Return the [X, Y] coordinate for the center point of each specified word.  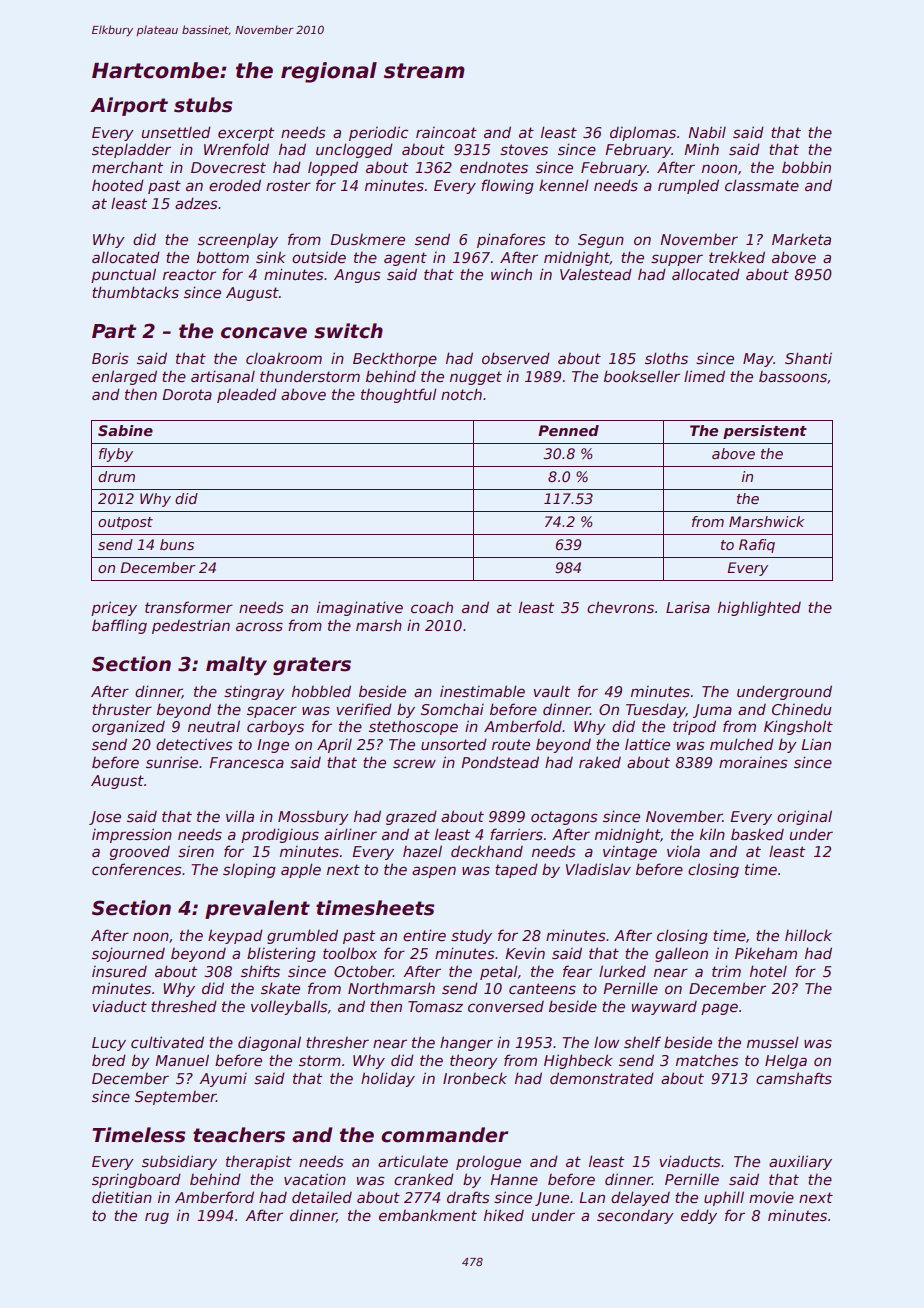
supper [677, 260]
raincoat [446, 132]
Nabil [707, 132]
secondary [635, 1217]
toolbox [350, 953]
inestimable [482, 691]
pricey [114, 608]
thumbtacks [135, 292]
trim [726, 971]
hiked [504, 1215]
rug [157, 1218]
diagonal [269, 1043]
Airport [129, 106]
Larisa [688, 607]
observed [516, 358]
